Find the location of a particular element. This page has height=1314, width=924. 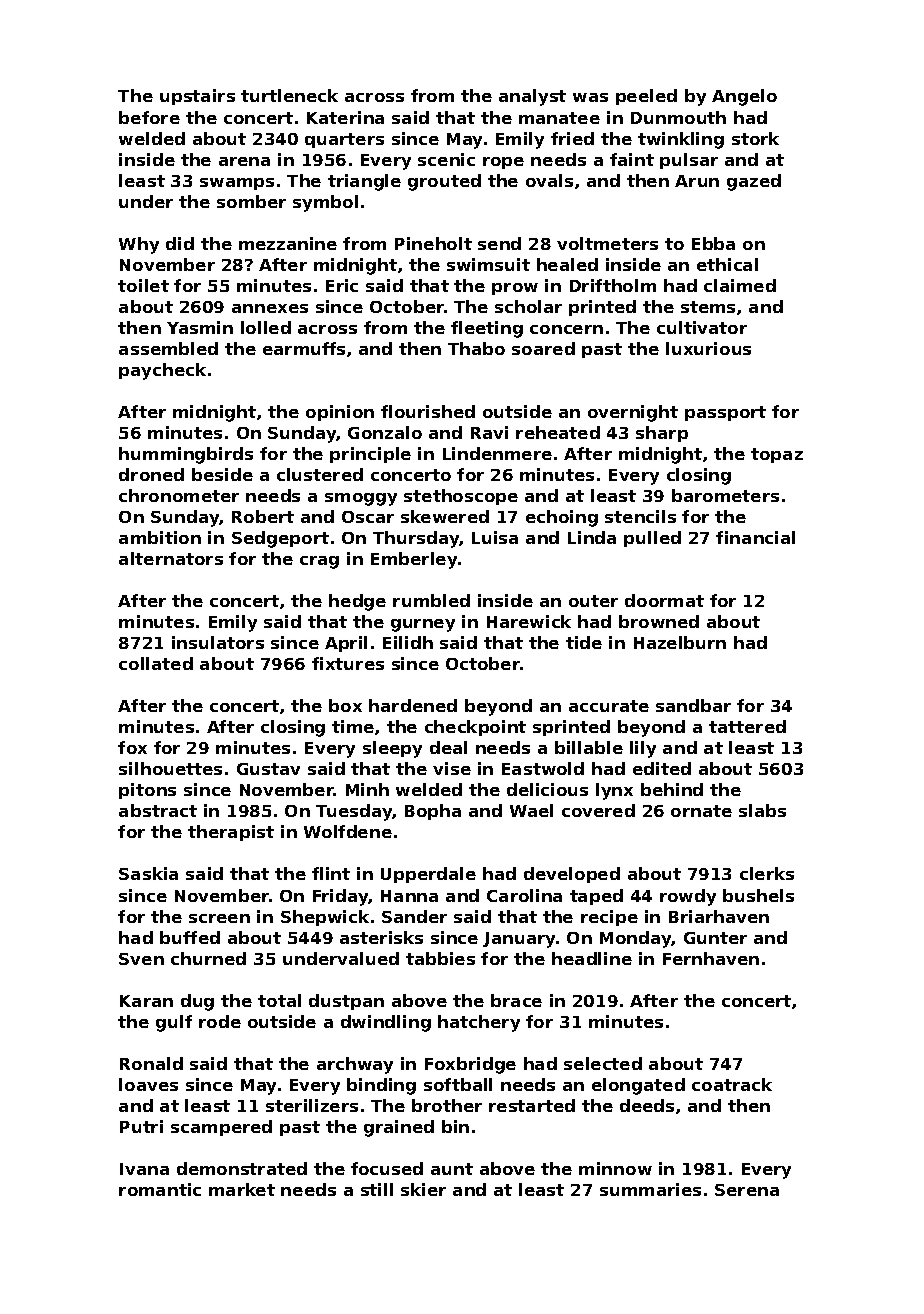

Ebba is located at coordinates (713, 243).
